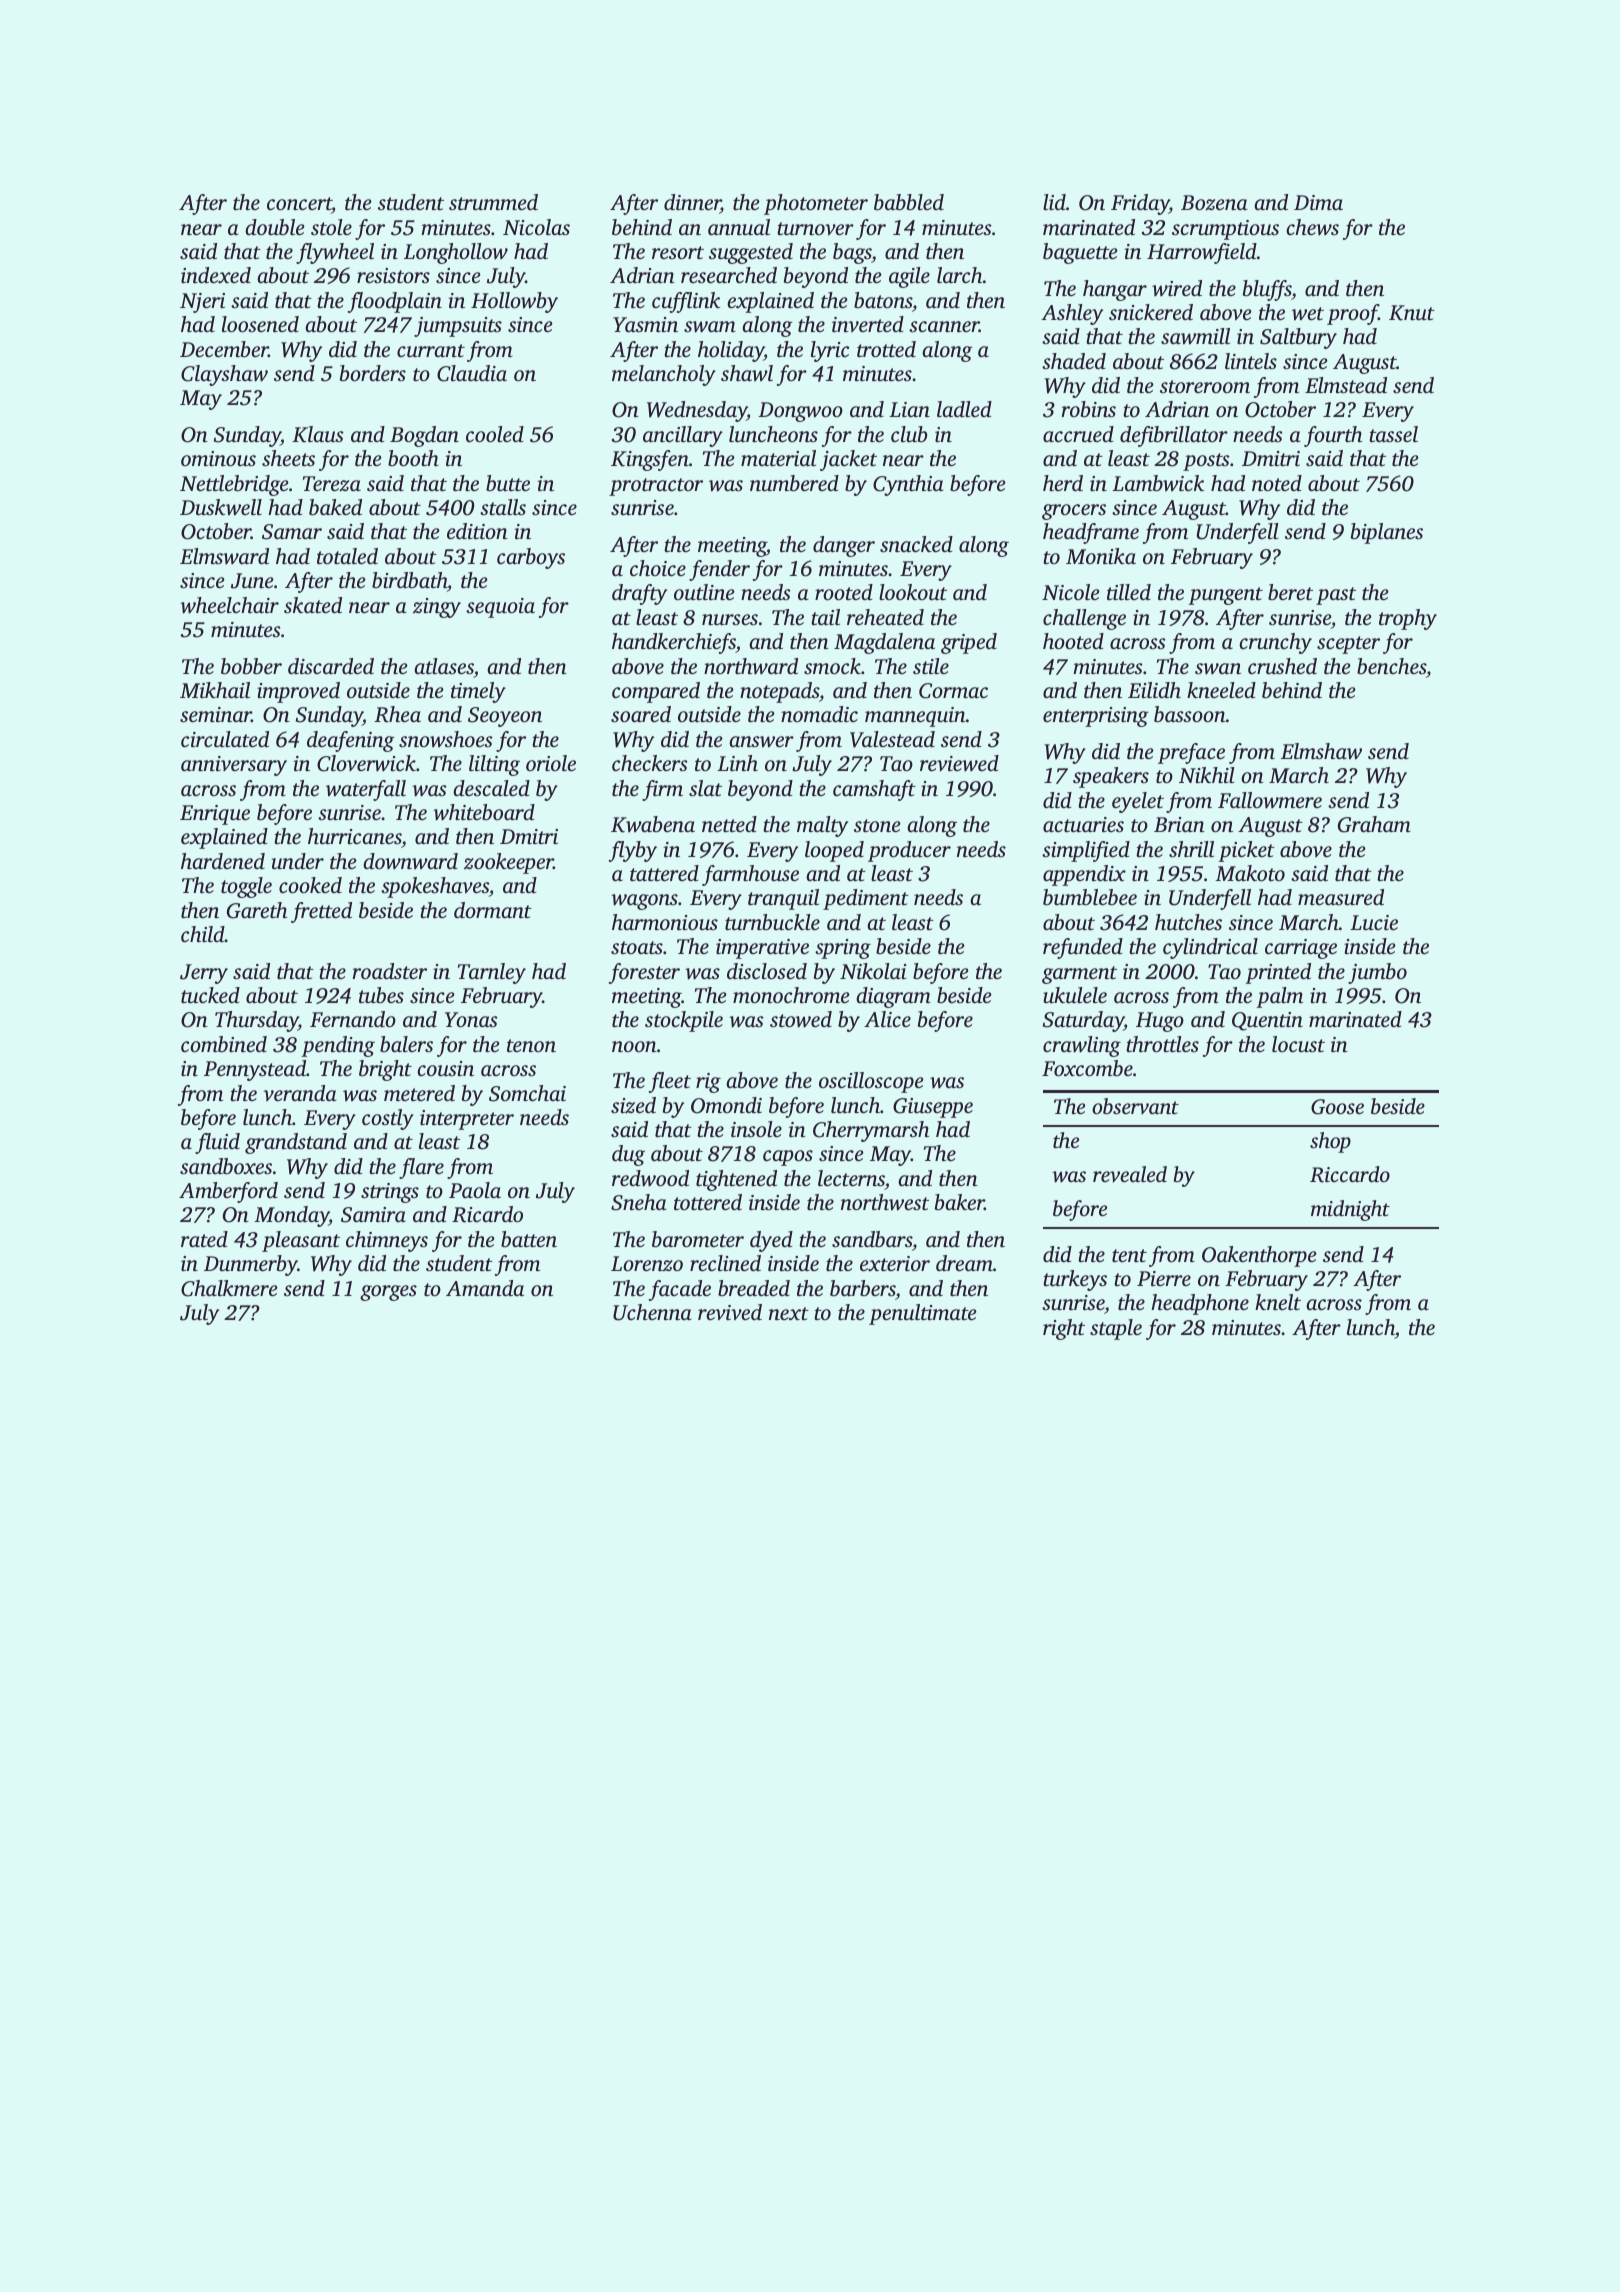 This screenshot has height=2292, width=1620. What do you see at coordinates (1321, 751) in the screenshot?
I see `Elmshaw` at bounding box center [1321, 751].
